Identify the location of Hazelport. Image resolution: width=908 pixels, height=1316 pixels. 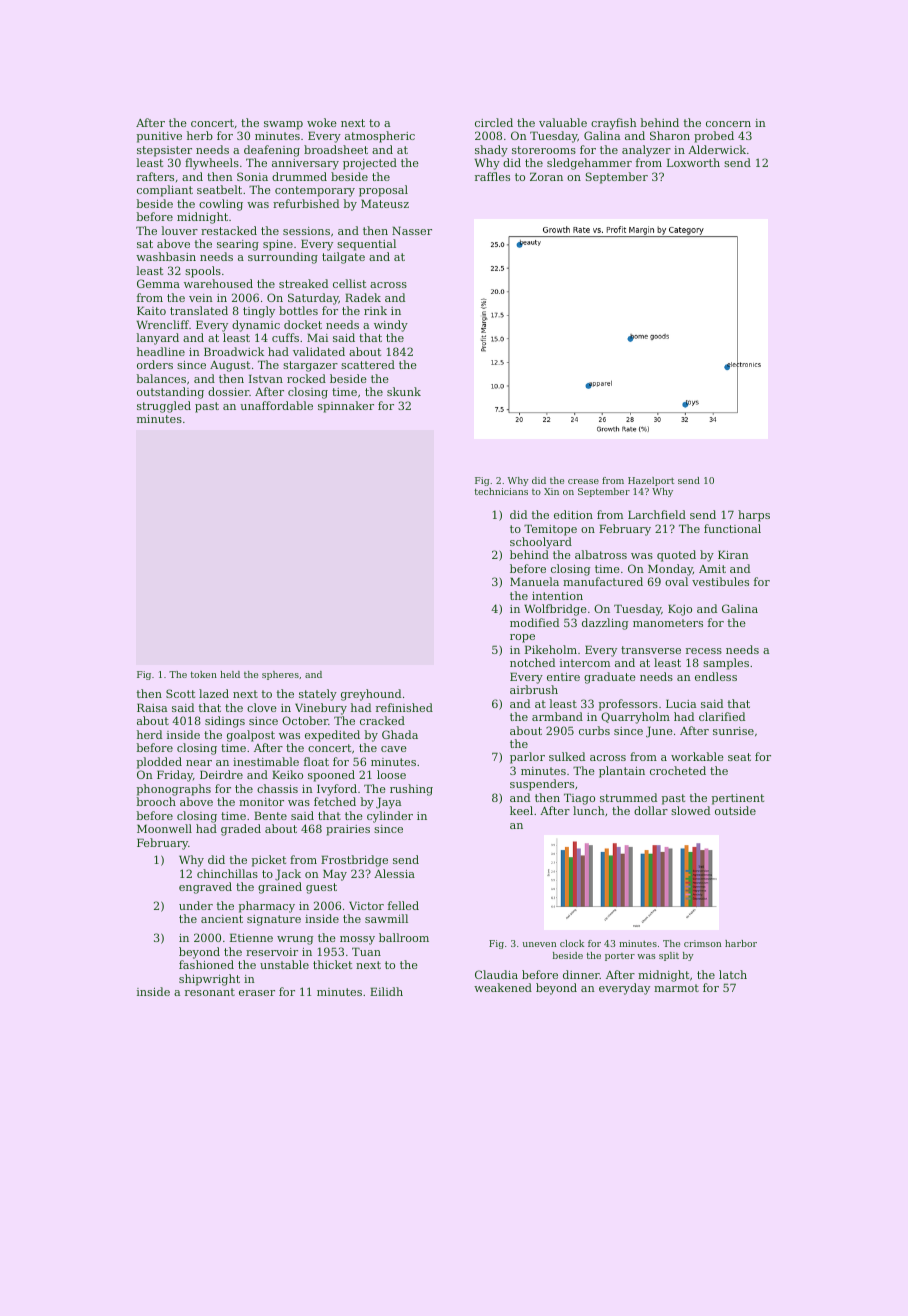
(651, 481).
